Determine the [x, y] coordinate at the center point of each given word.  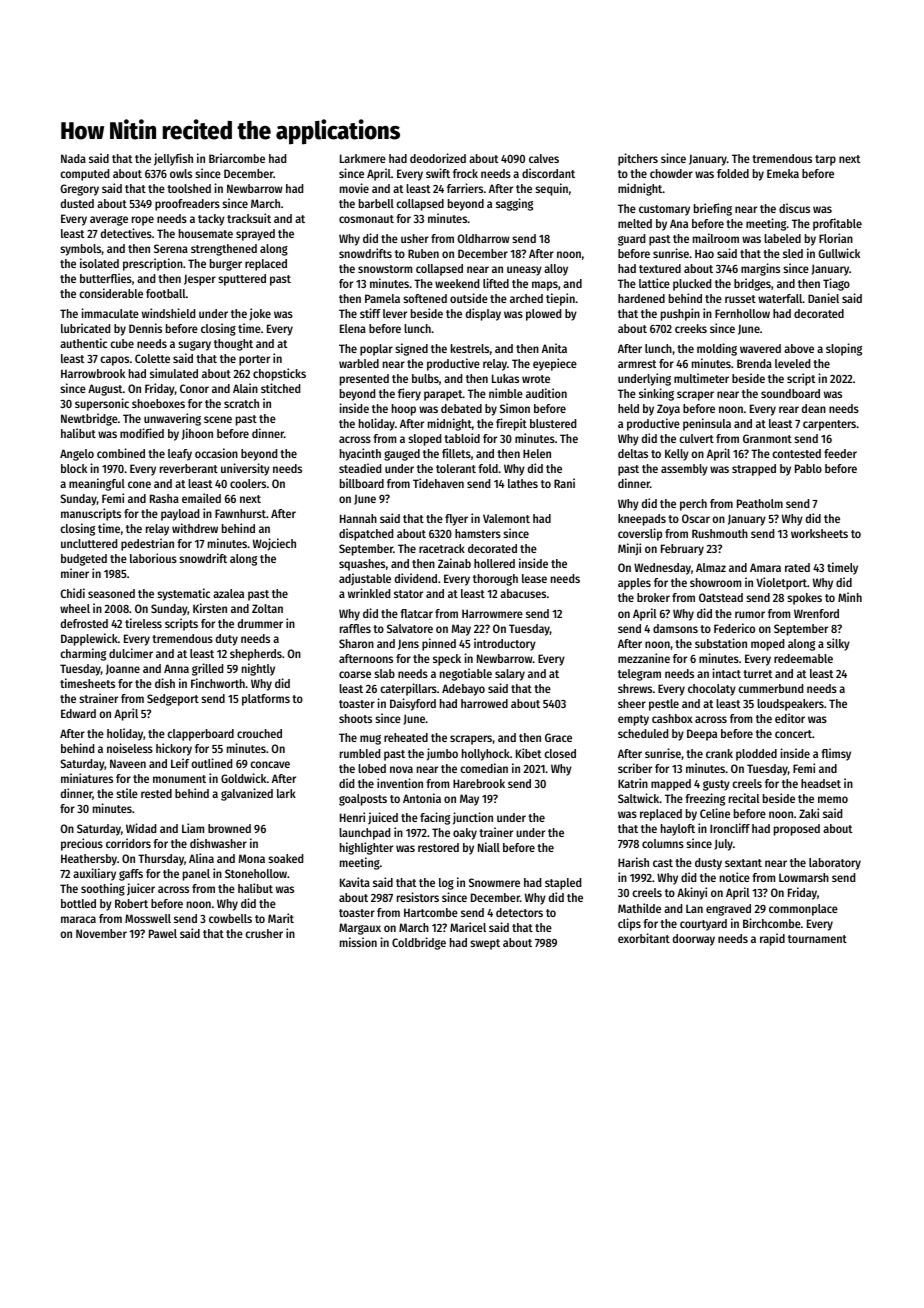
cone [139, 484]
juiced [383, 818]
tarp [825, 160]
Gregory [79, 190]
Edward [78, 713]
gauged [402, 455]
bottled [78, 903]
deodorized [438, 158]
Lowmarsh [804, 877]
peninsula [707, 424]
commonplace [803, 910]
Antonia [422, 798]
